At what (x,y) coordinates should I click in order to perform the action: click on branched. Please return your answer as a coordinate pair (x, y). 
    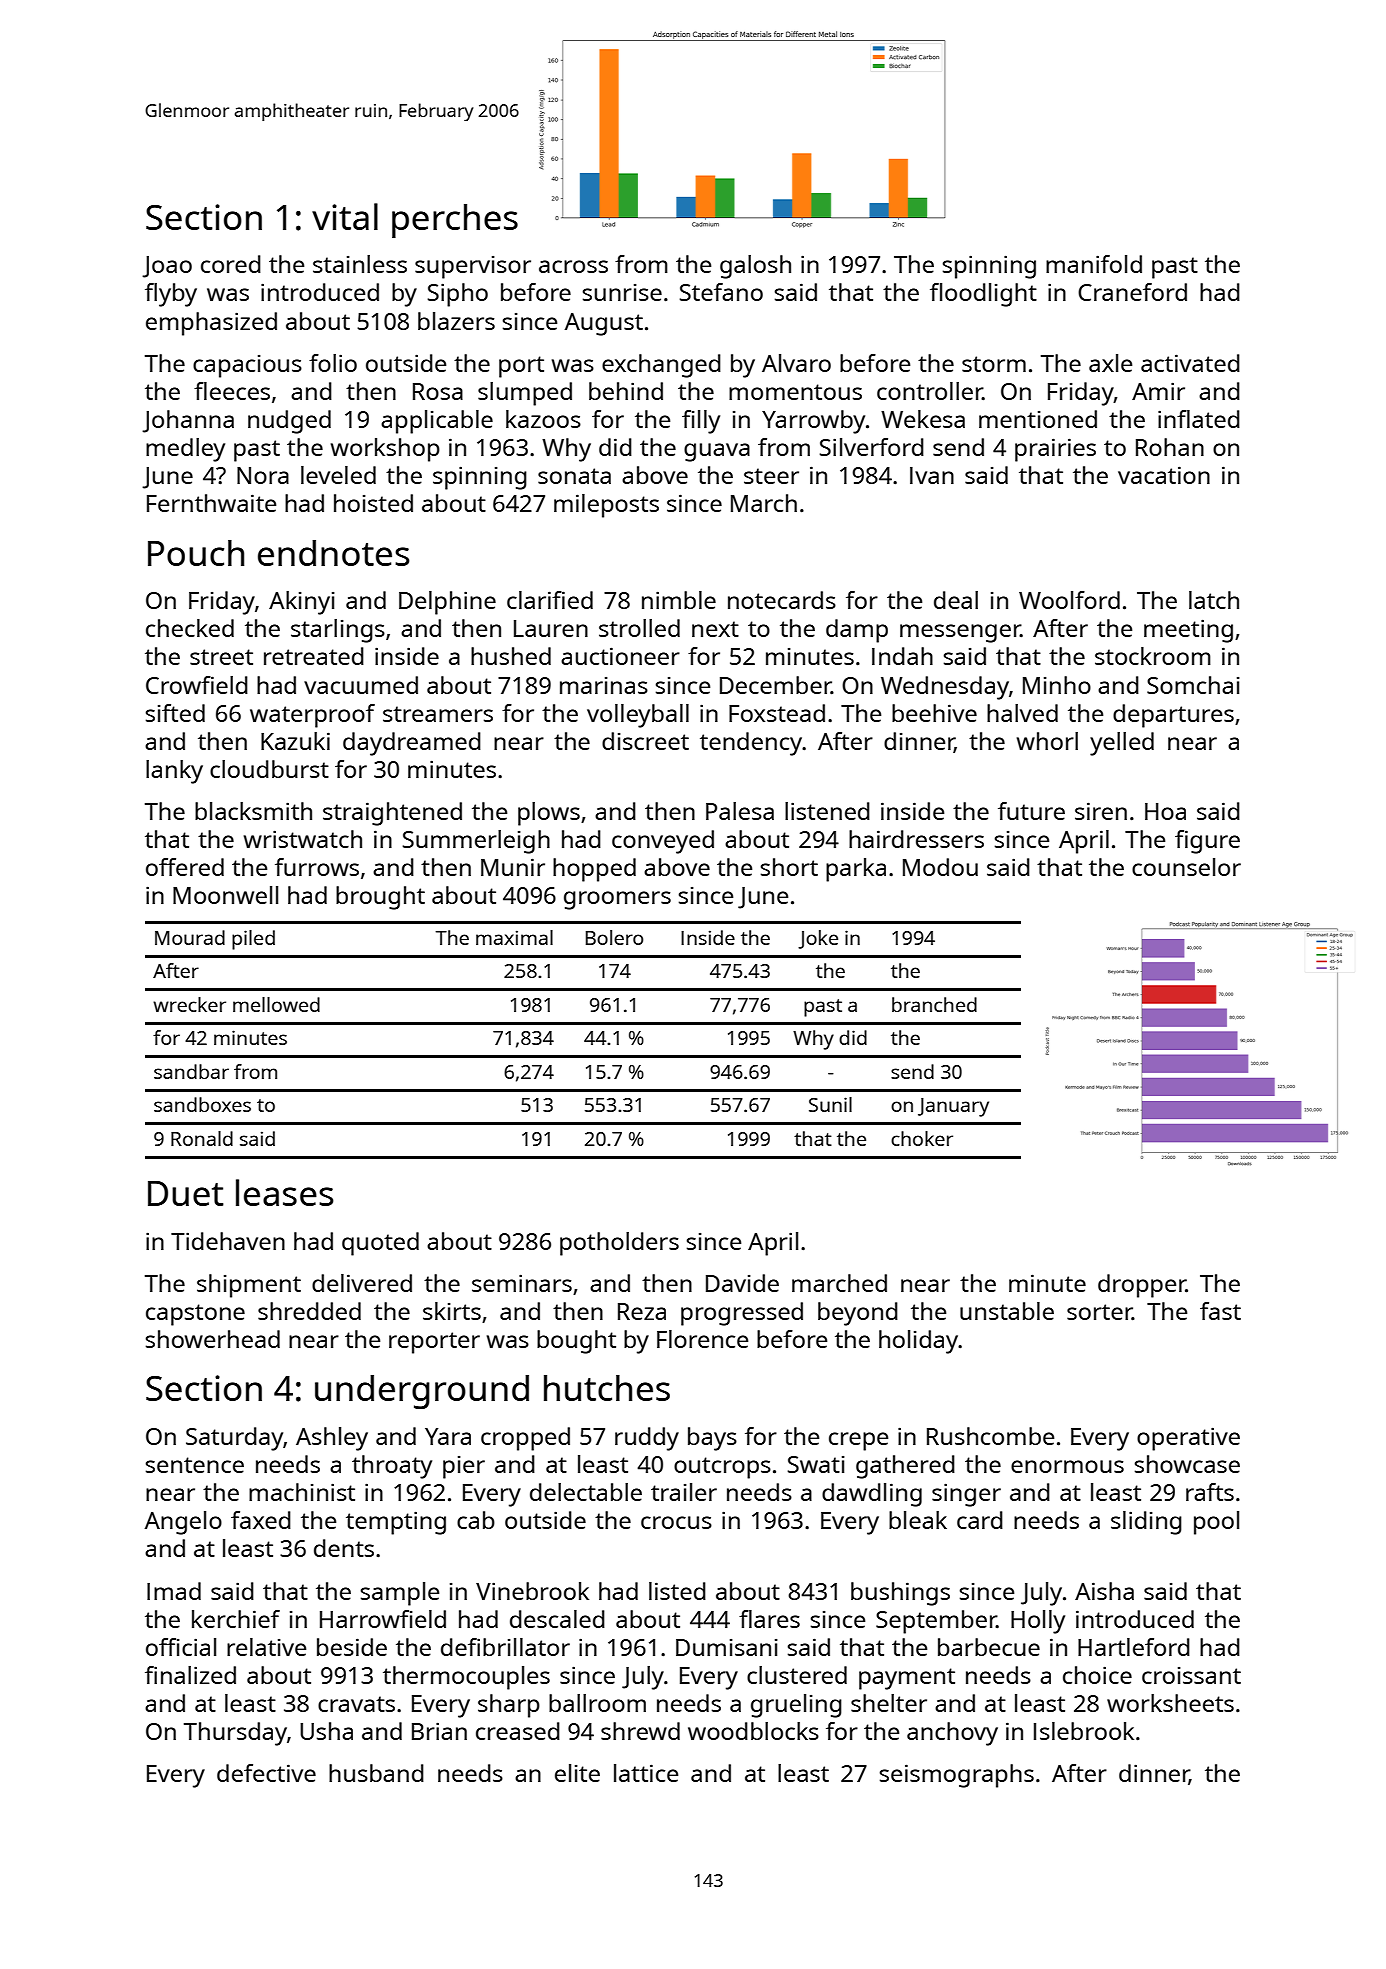
    Looking at the image, I should click on (934, 1004).
